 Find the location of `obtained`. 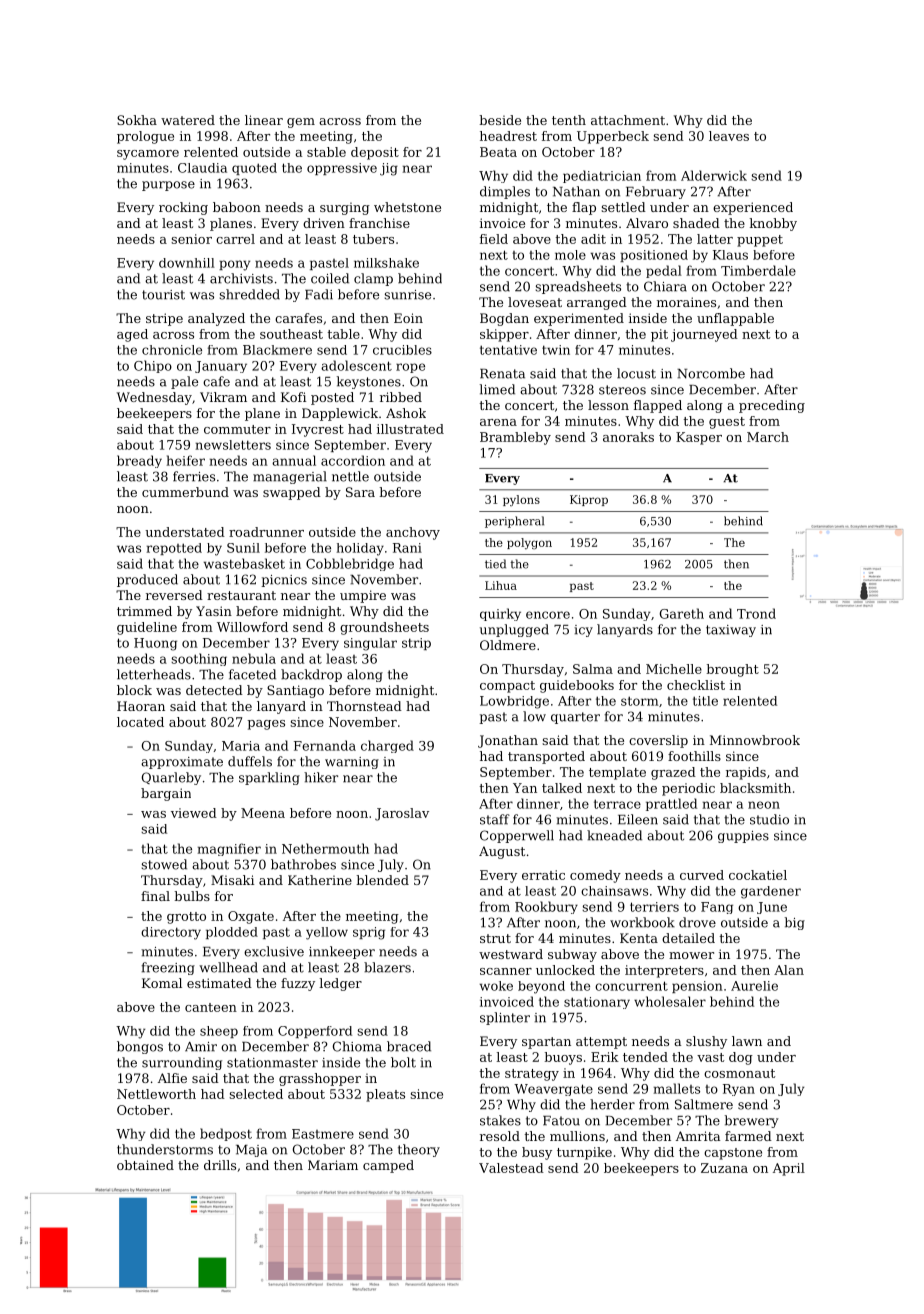

obtained is located at coordinates (145, 1165).
